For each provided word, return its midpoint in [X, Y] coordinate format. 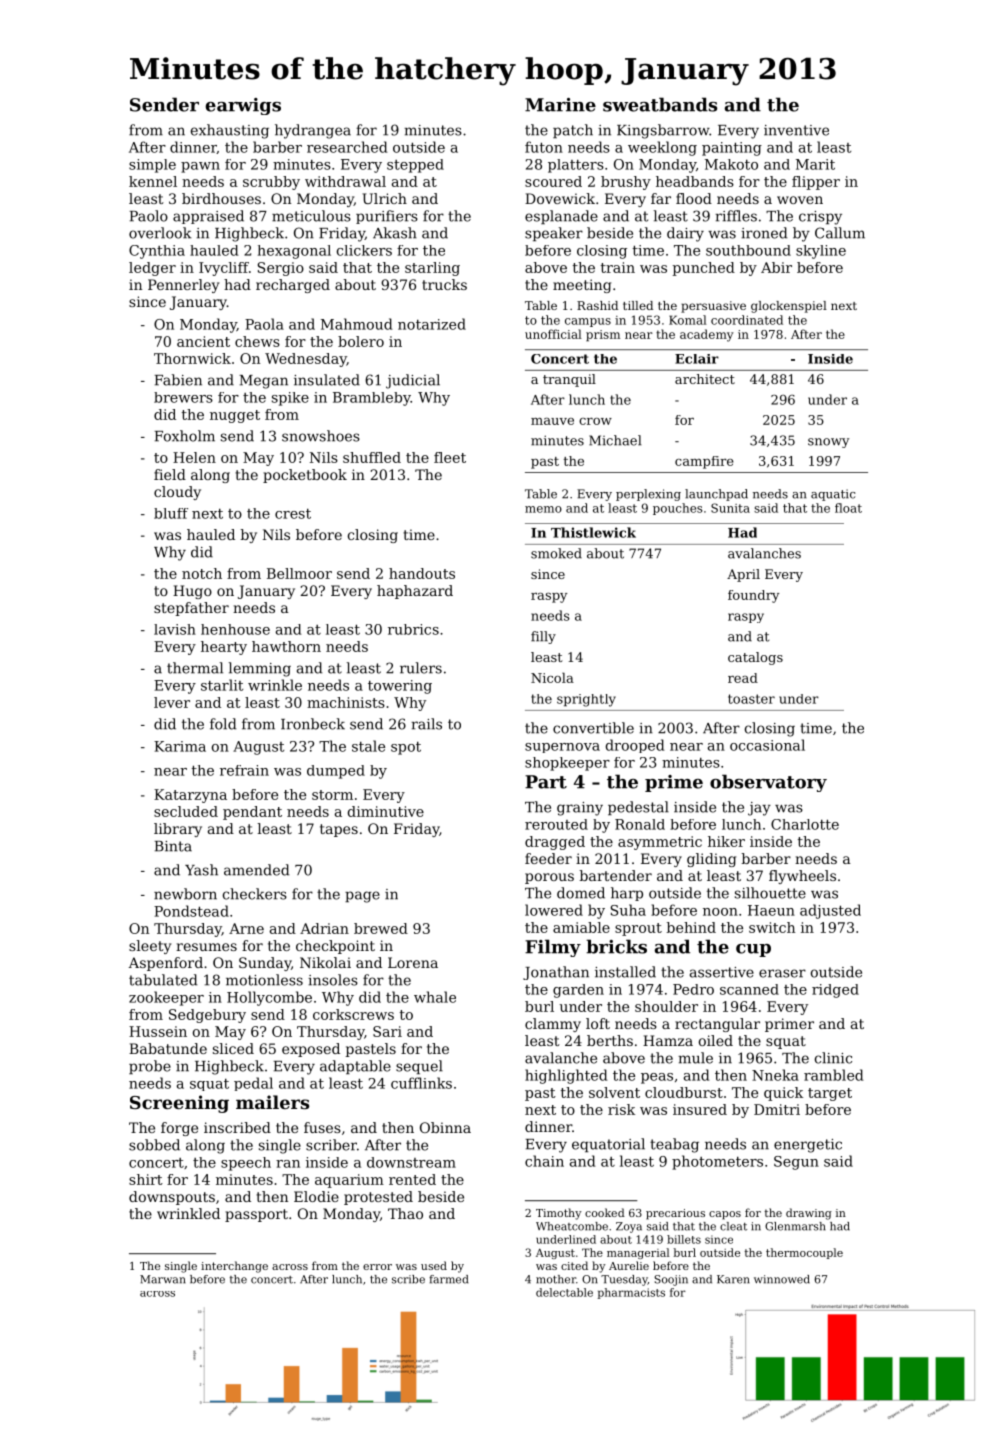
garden [578, 991]
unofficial [553, 334]
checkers [255, 894]
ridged [835, 991]
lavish [175, 629]
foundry [753, 596]
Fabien [178, 380]
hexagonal [294, 252]
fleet [450, 457]
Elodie [316, 1196]
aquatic [833, 495]
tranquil [569, 380]
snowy [828, 443]
